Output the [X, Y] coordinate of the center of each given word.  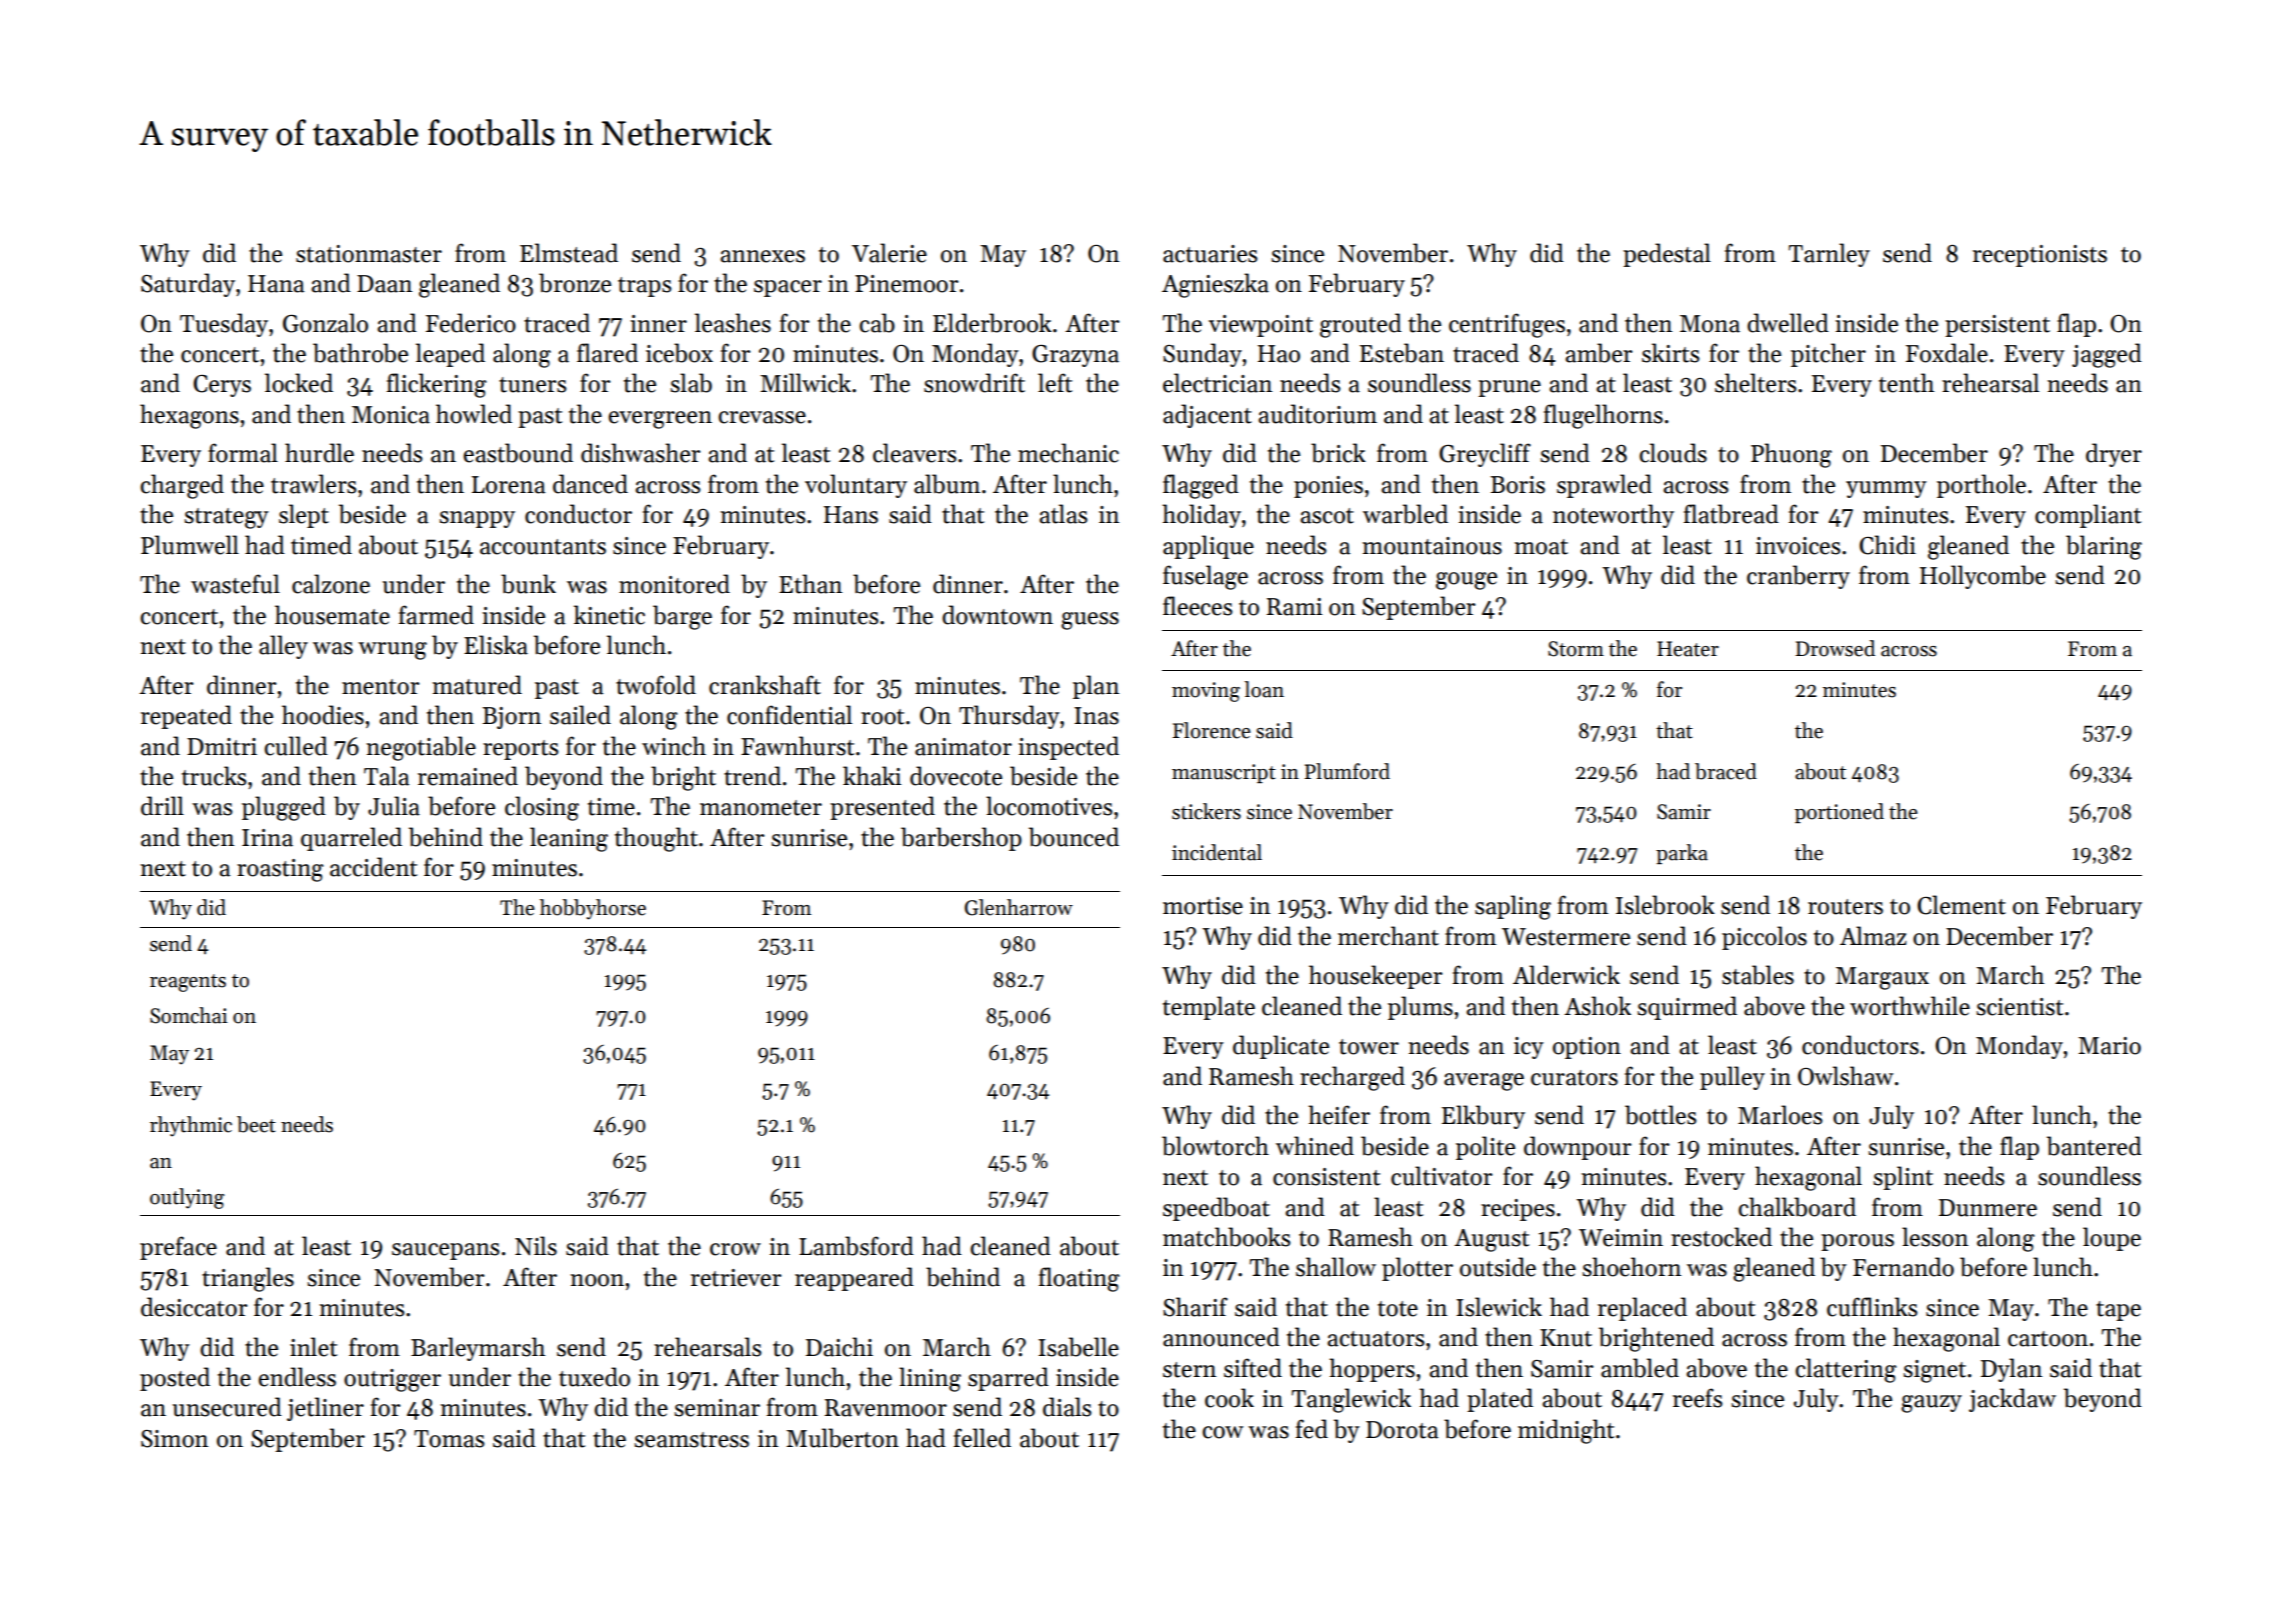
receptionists [2040, 256]
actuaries [1210, 254]
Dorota [1402, 1430]
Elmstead [569, 253]
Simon [174, 1439]
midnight [1566, 1431]
